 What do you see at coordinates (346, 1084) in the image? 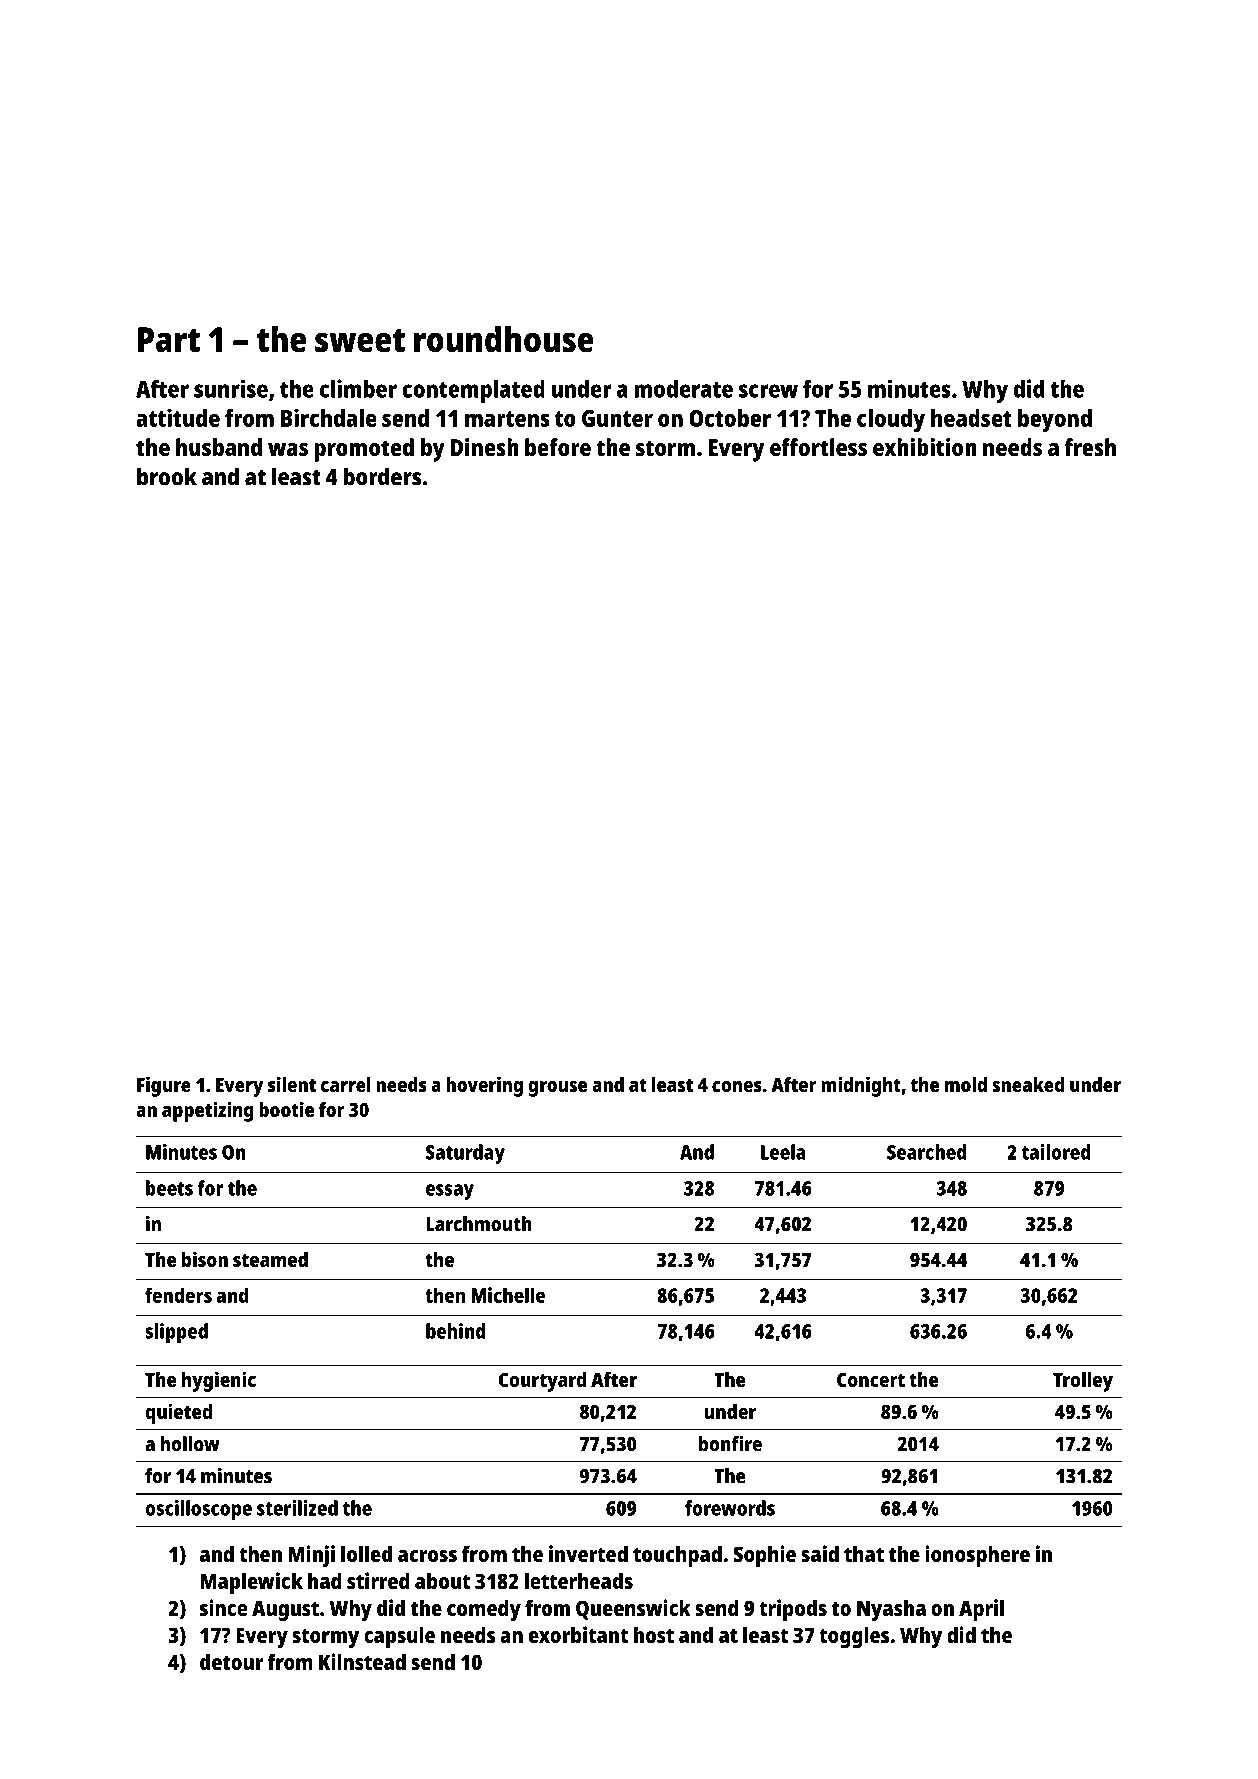
I see `carrel` at bounding box center [346, 1084].
